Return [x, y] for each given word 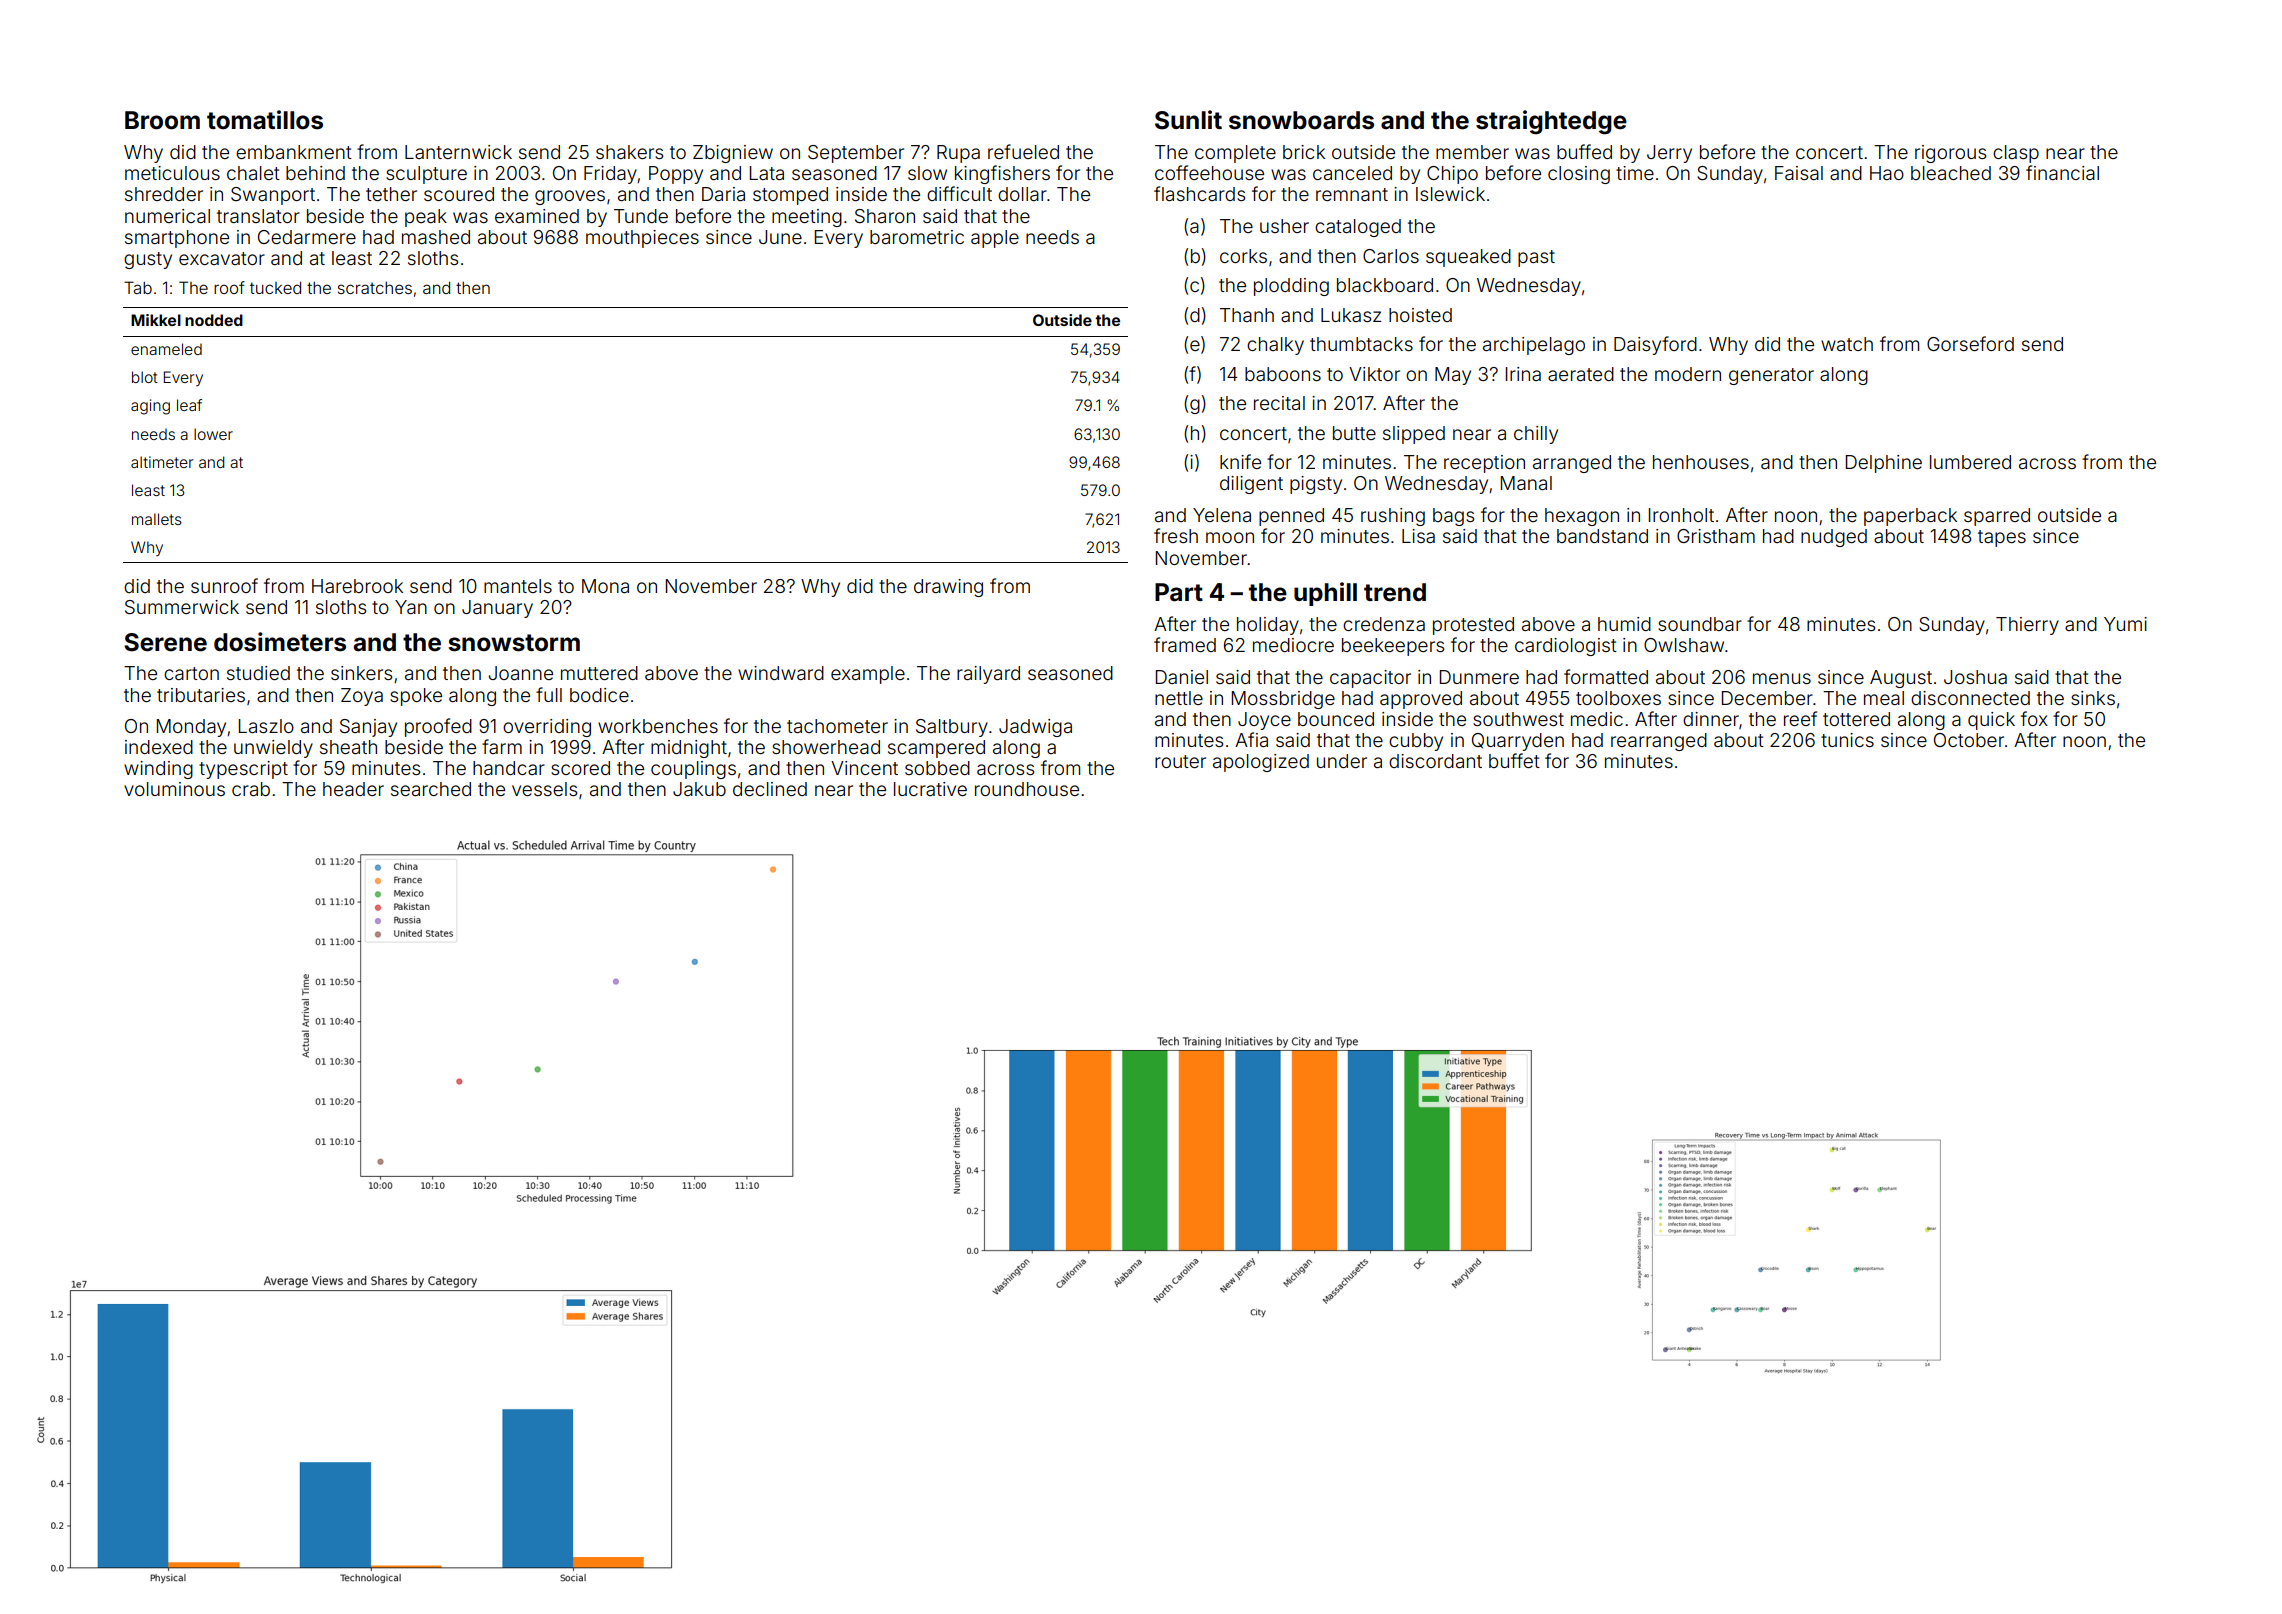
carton [191, 673]
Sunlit [1188, 120]
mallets [157, 519]
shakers [629, 152]
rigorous [1950, 154]
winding [158, 770]
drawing [948, 588]
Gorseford [1970, 343]
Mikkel [156, 320]
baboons [1283, 374]
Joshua [1975, 677]
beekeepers [1393, 647]
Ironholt [1681, 515]
